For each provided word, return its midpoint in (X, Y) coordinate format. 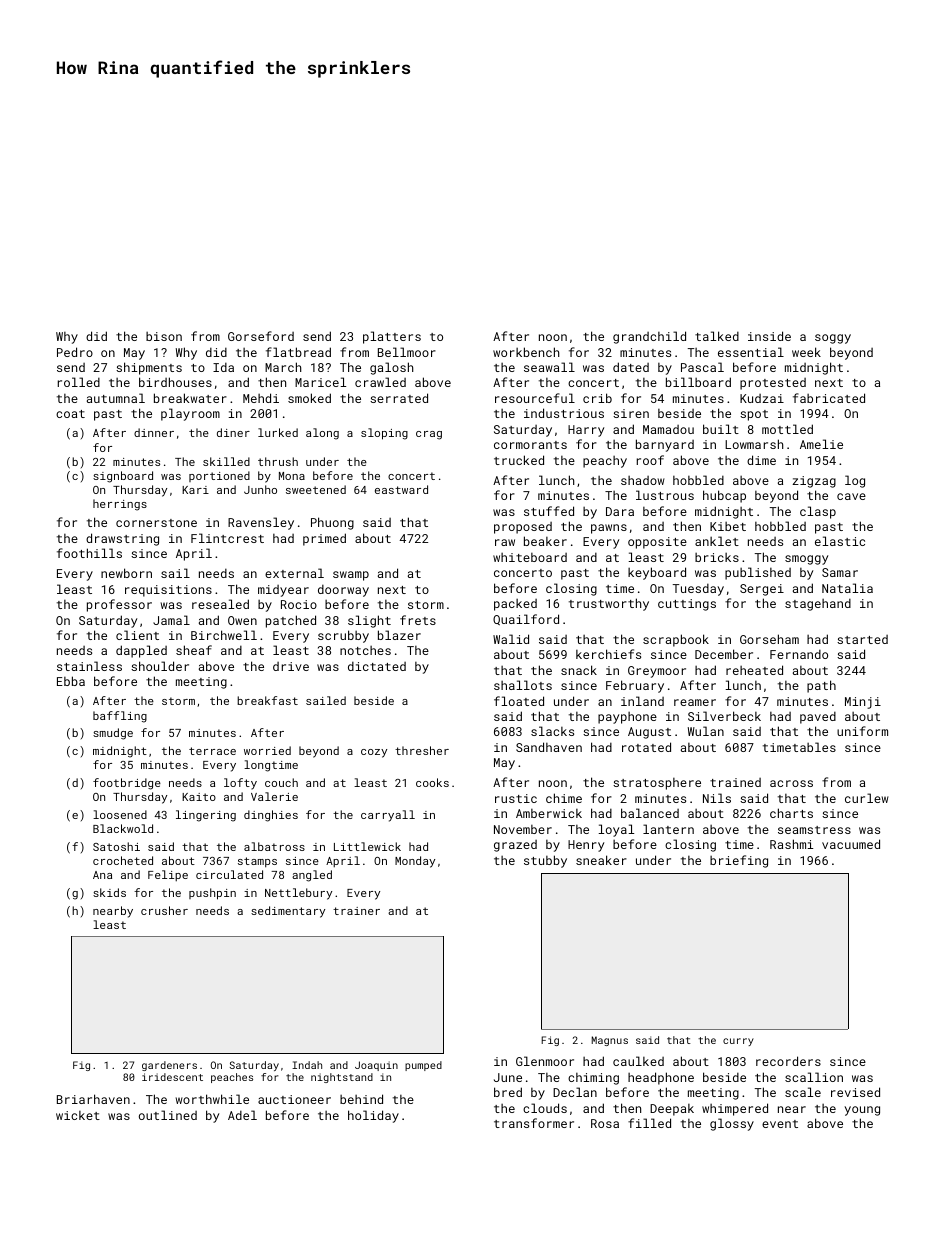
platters (392, 337)
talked (717, 336)
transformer (534, 1123)
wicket (78, 1115)
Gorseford (261, 336)
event (780, 1124)
